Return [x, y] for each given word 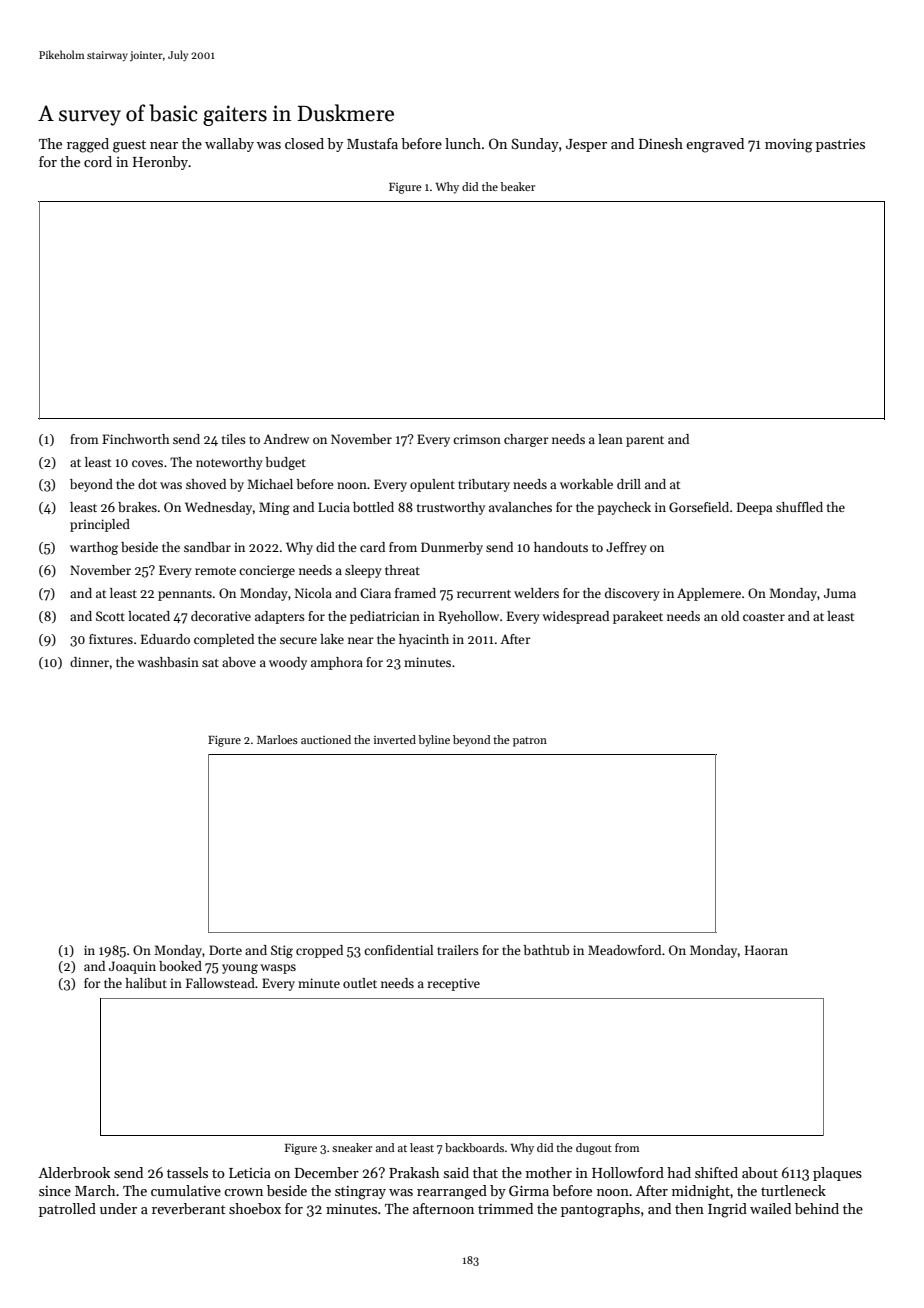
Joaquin [132, 967]
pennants [185, 595]
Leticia [250, 1173]
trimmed [505, 1208]
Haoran [766, 950]
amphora [337, 663]
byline [434, 741]
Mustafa [372, 143]
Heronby [161, 163]
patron [530, 742]
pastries [840, 145]
